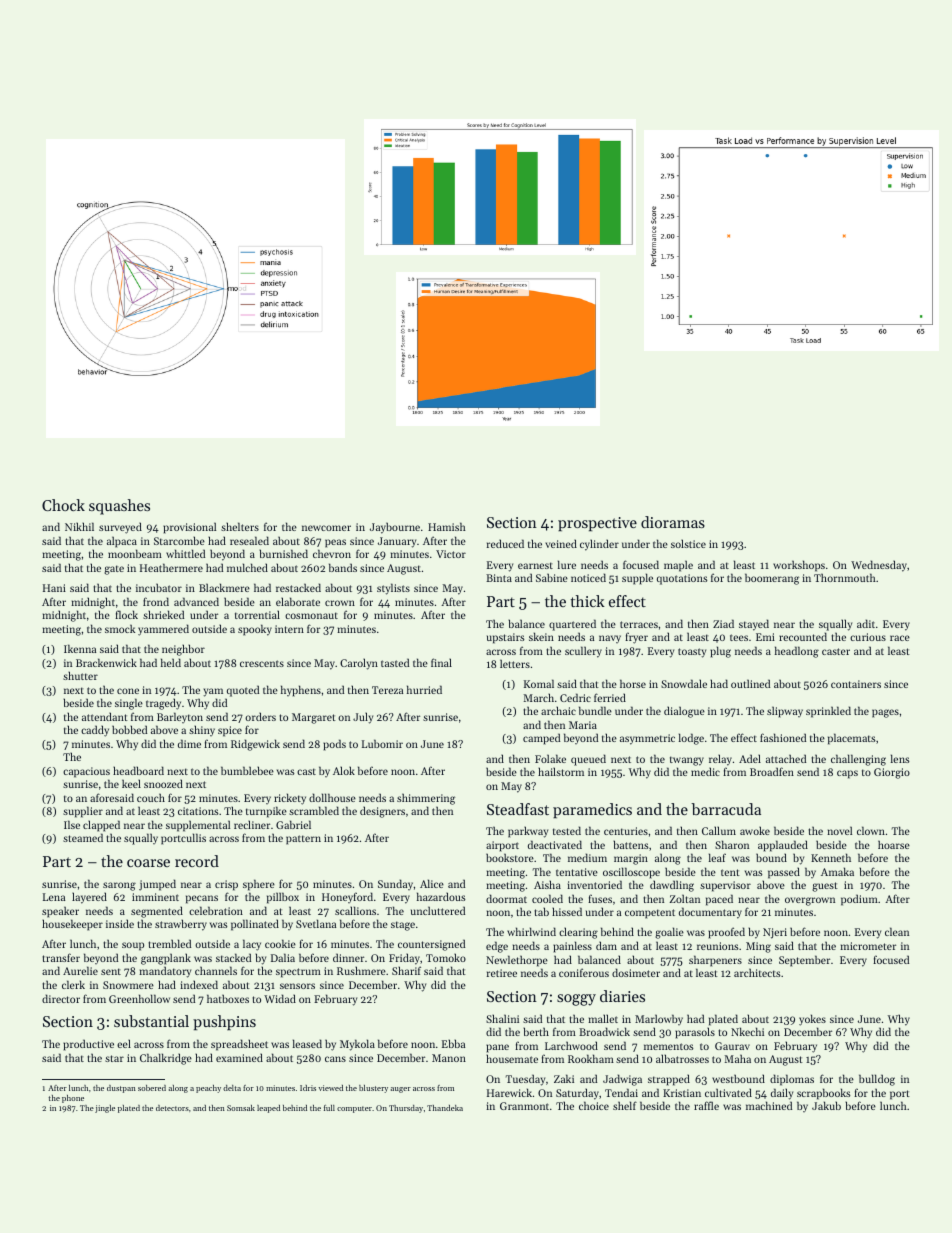  What do you see at coordinates (155, 897) in the screenshot?
I see `imminent` at bounding box center [155, 897].
